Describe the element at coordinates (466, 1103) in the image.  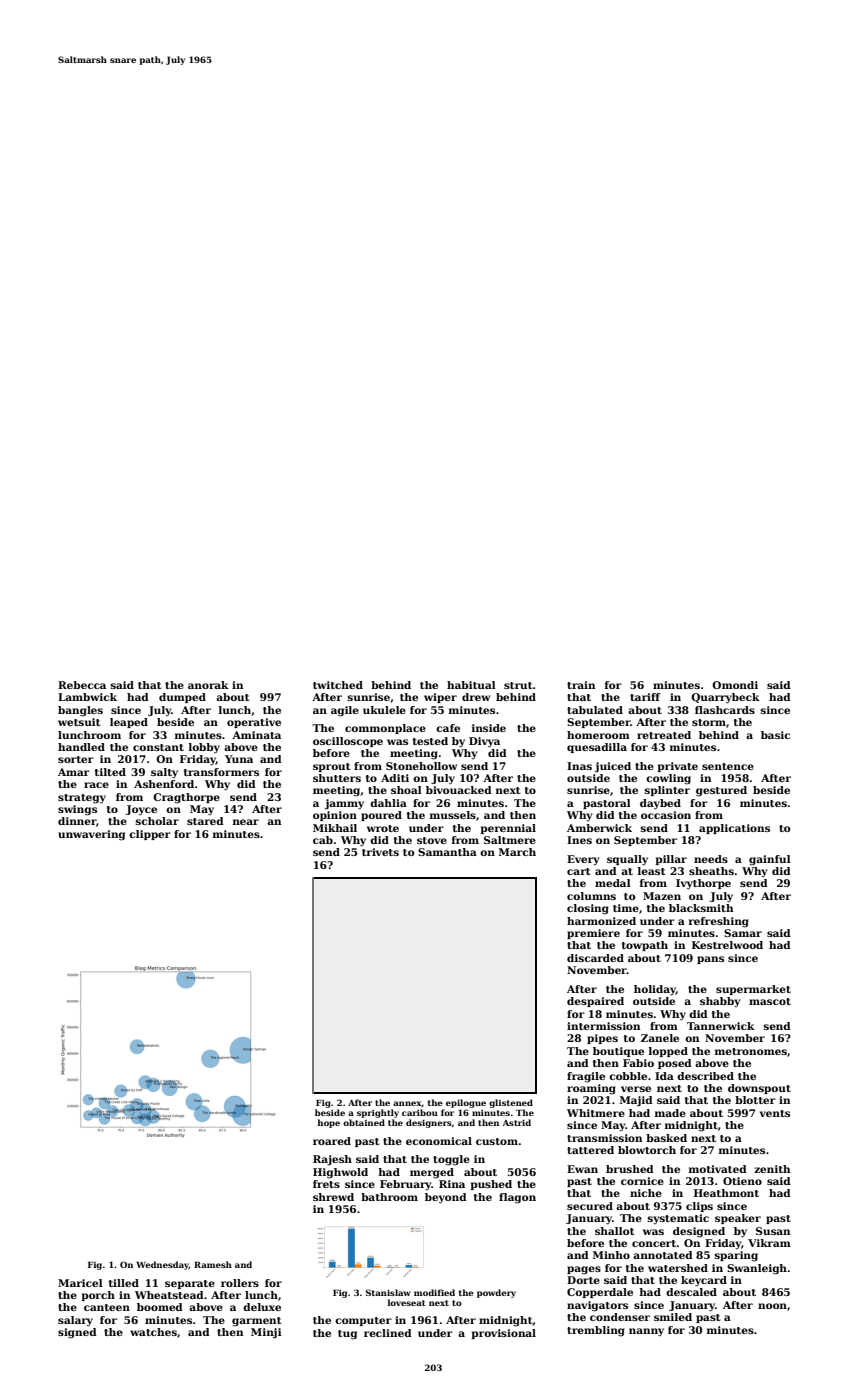
I see `epilogue` at that location.
